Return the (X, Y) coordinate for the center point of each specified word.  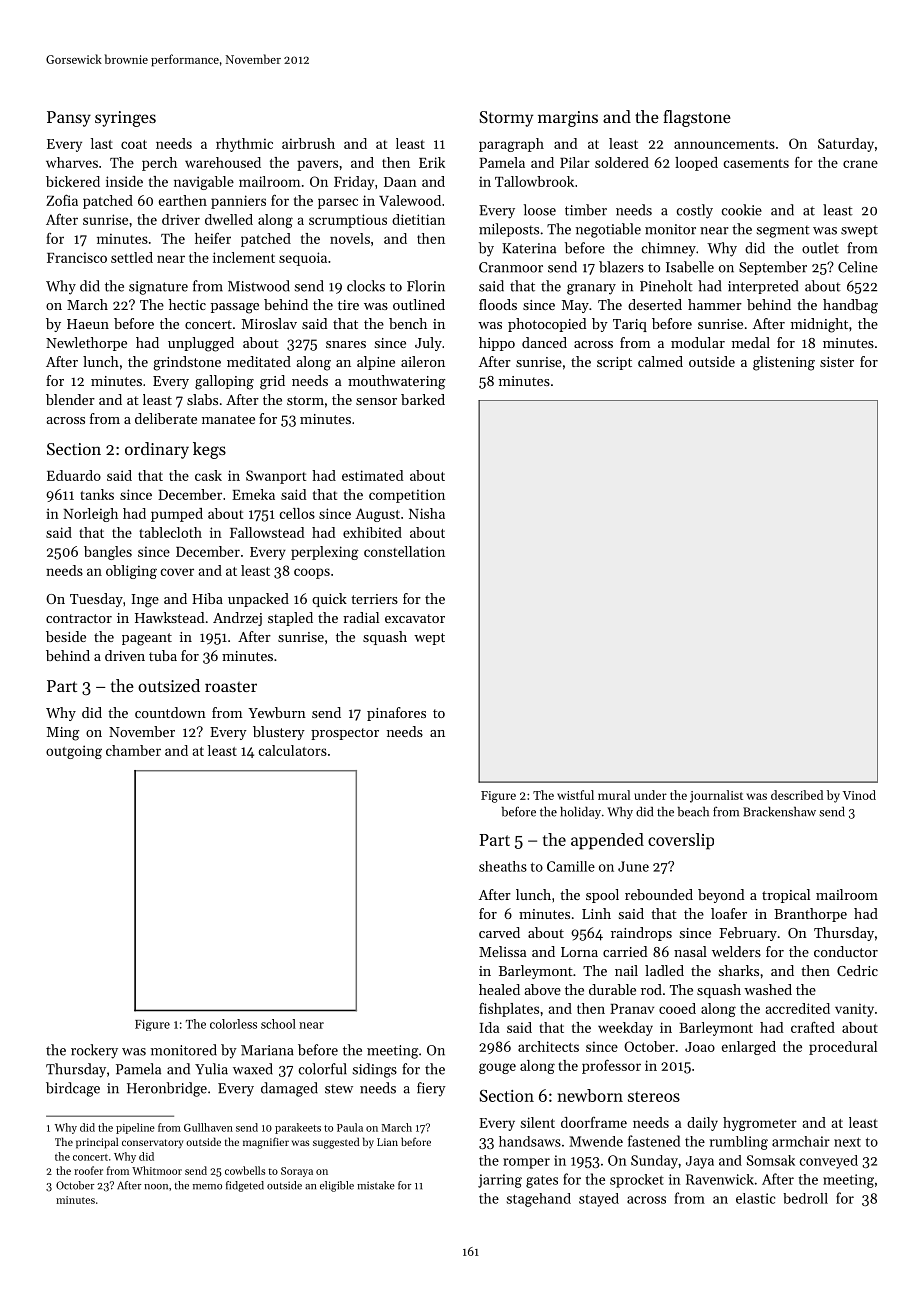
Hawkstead (170, 617)
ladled (664, 970)
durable (612, 989)
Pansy (69, 119)
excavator (415, 618)
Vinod (859, 795)
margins (568, 119)
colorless (233, 1024)
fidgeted (245, 1186)
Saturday (846, 145)
